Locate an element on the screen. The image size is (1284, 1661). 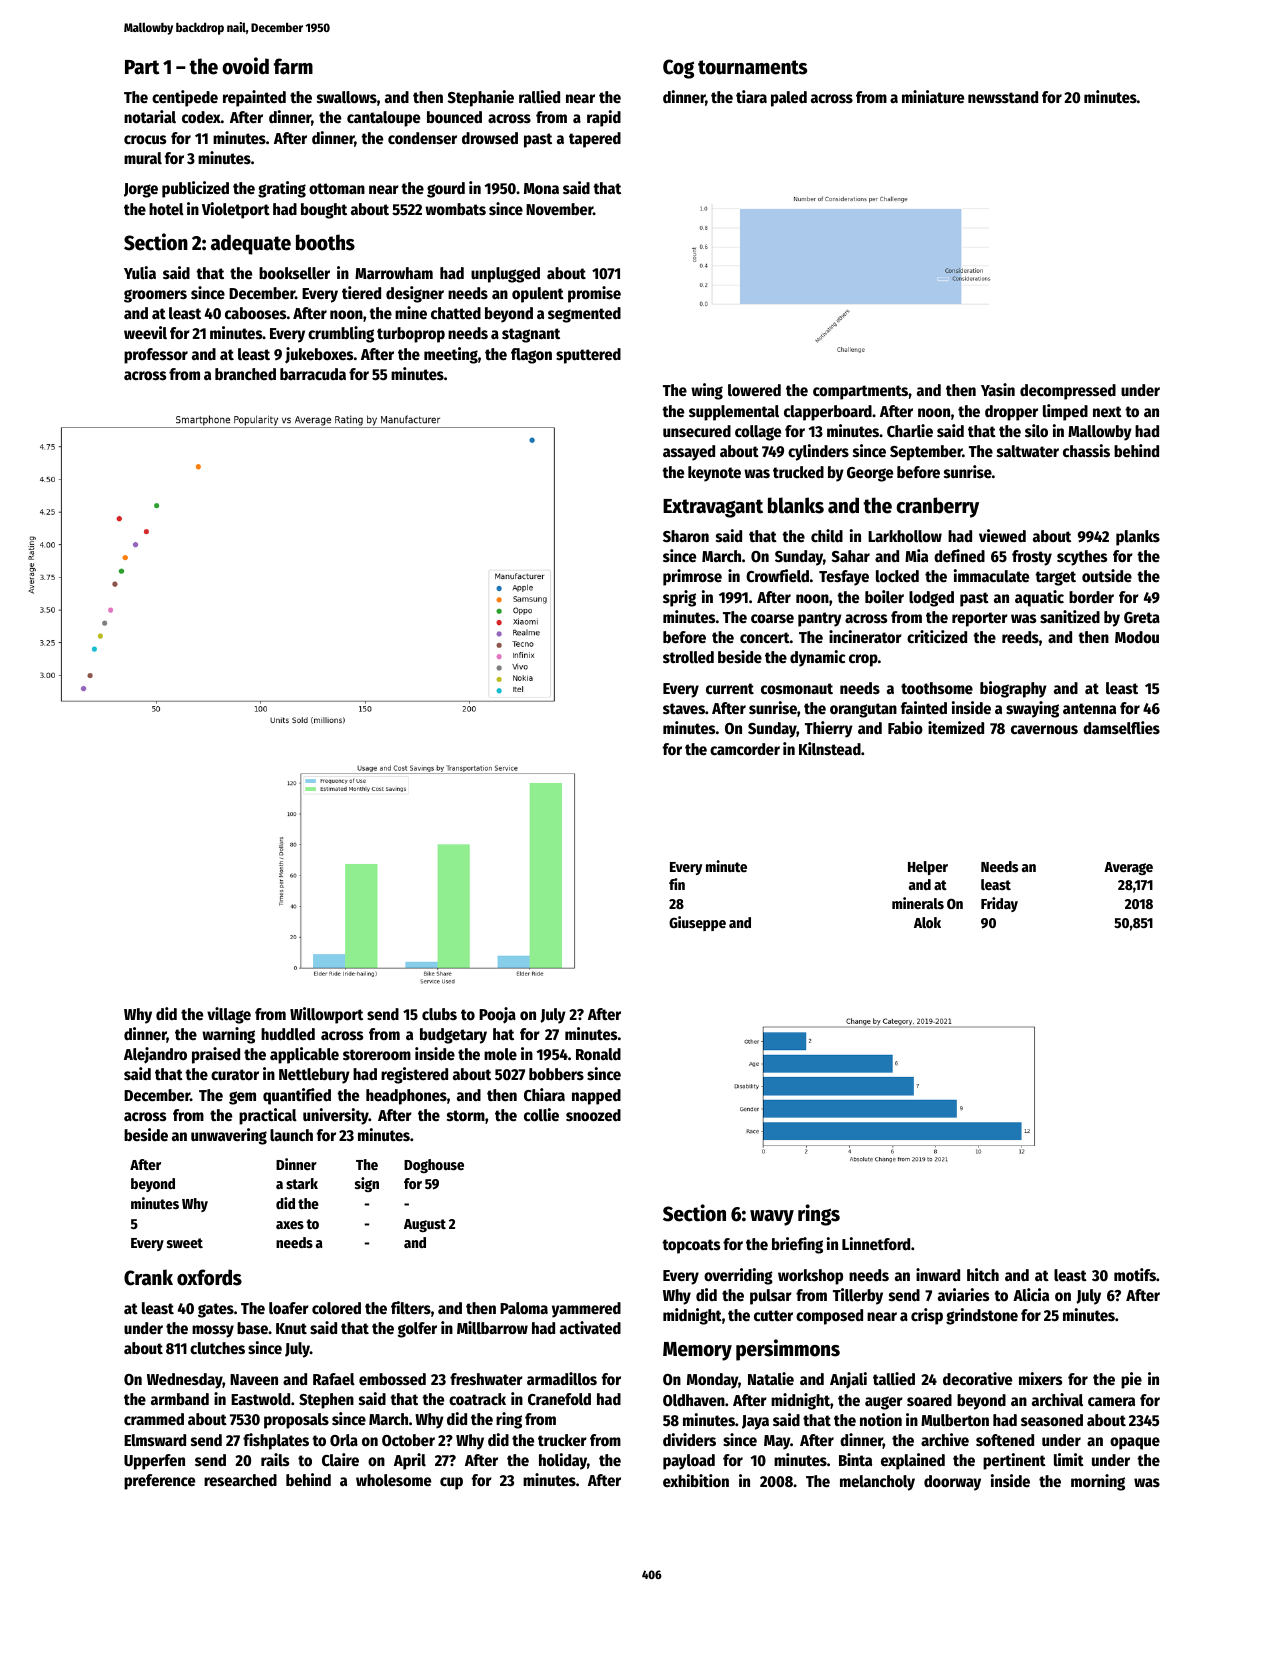
fainted is located at coordinates (924, 708).
